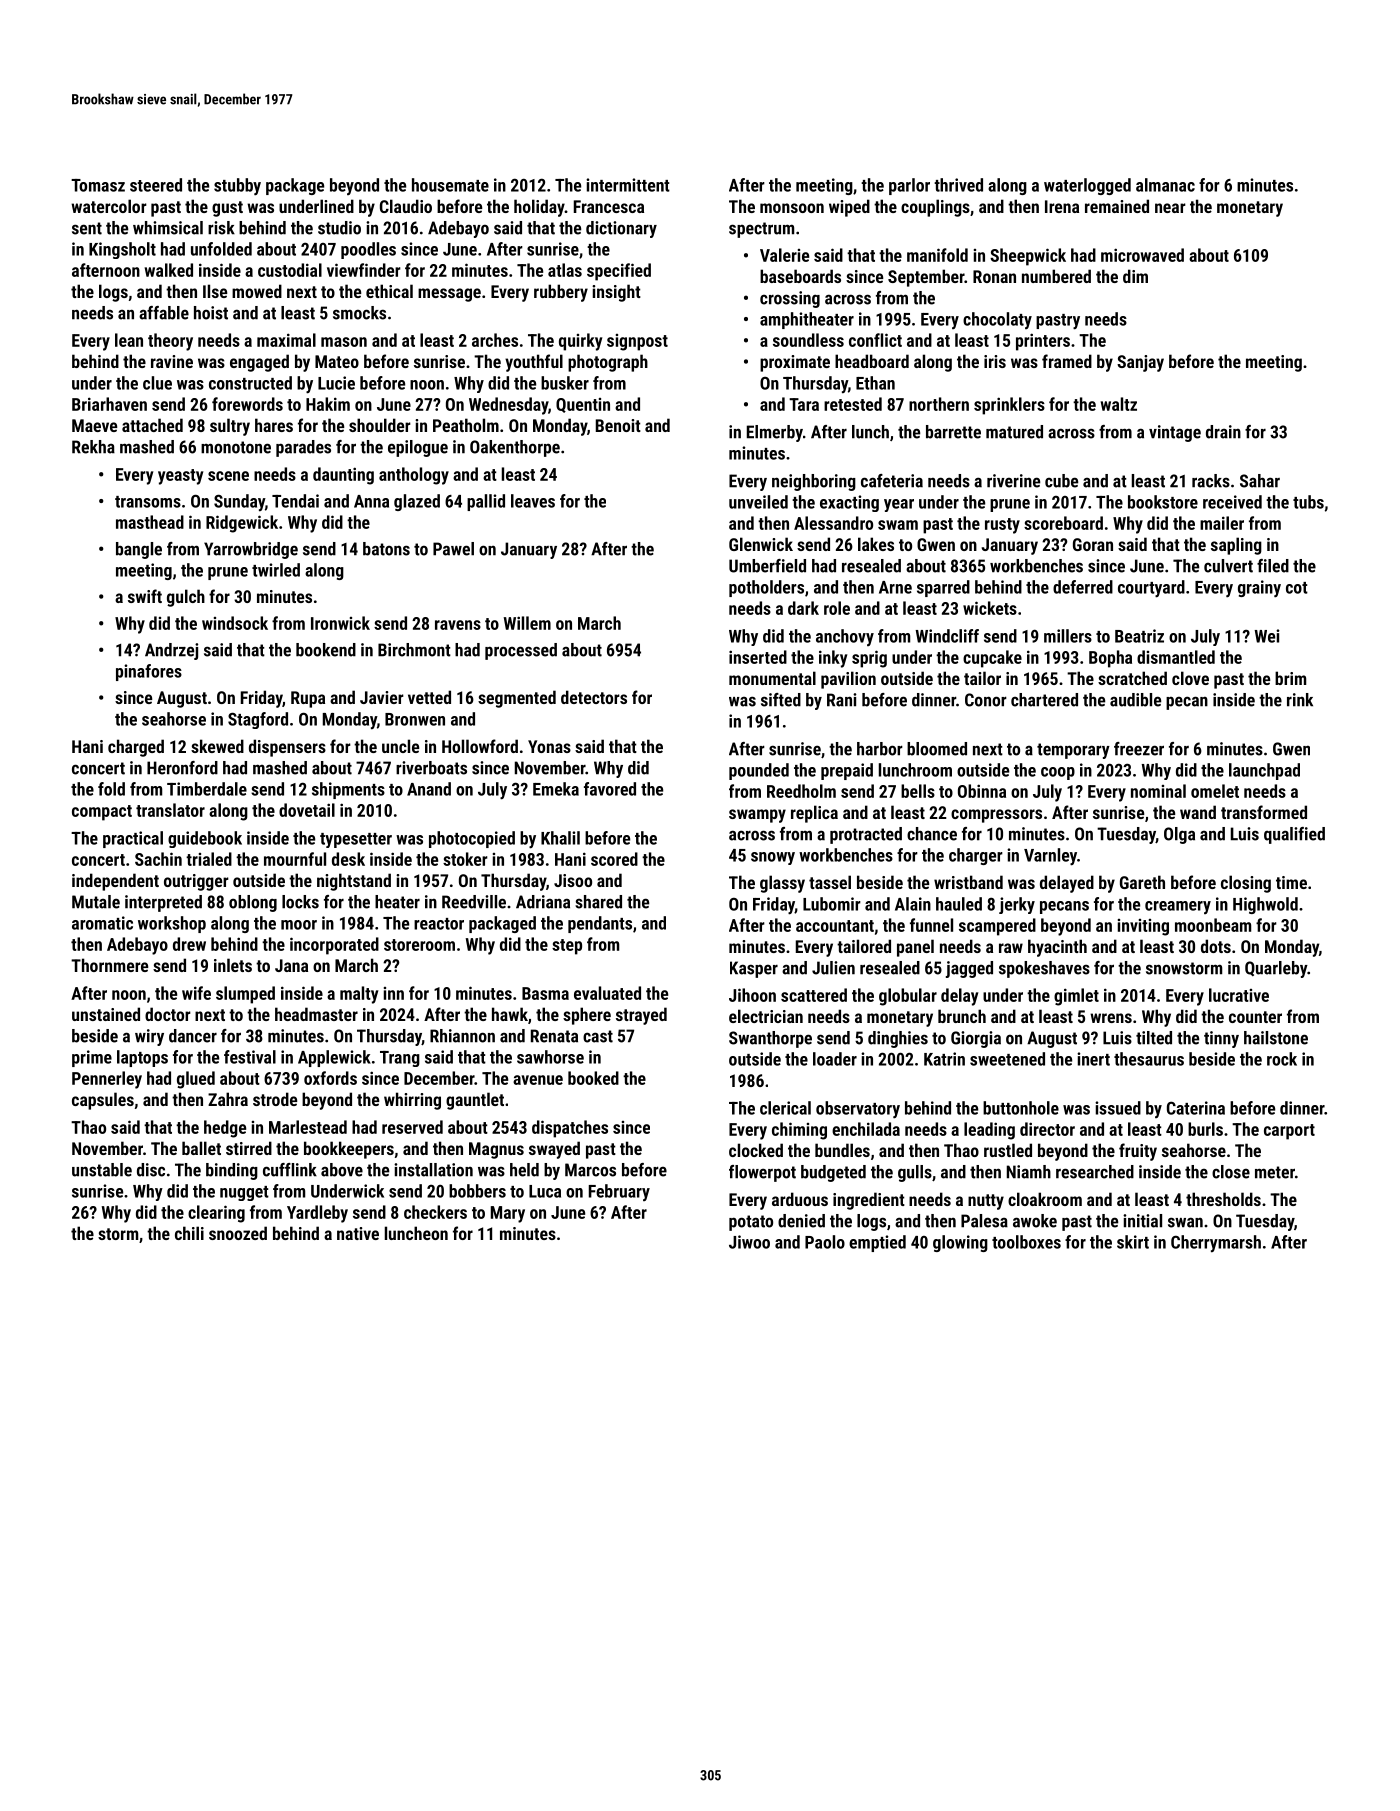  I want to click on almanac, so click(1165, 185).
